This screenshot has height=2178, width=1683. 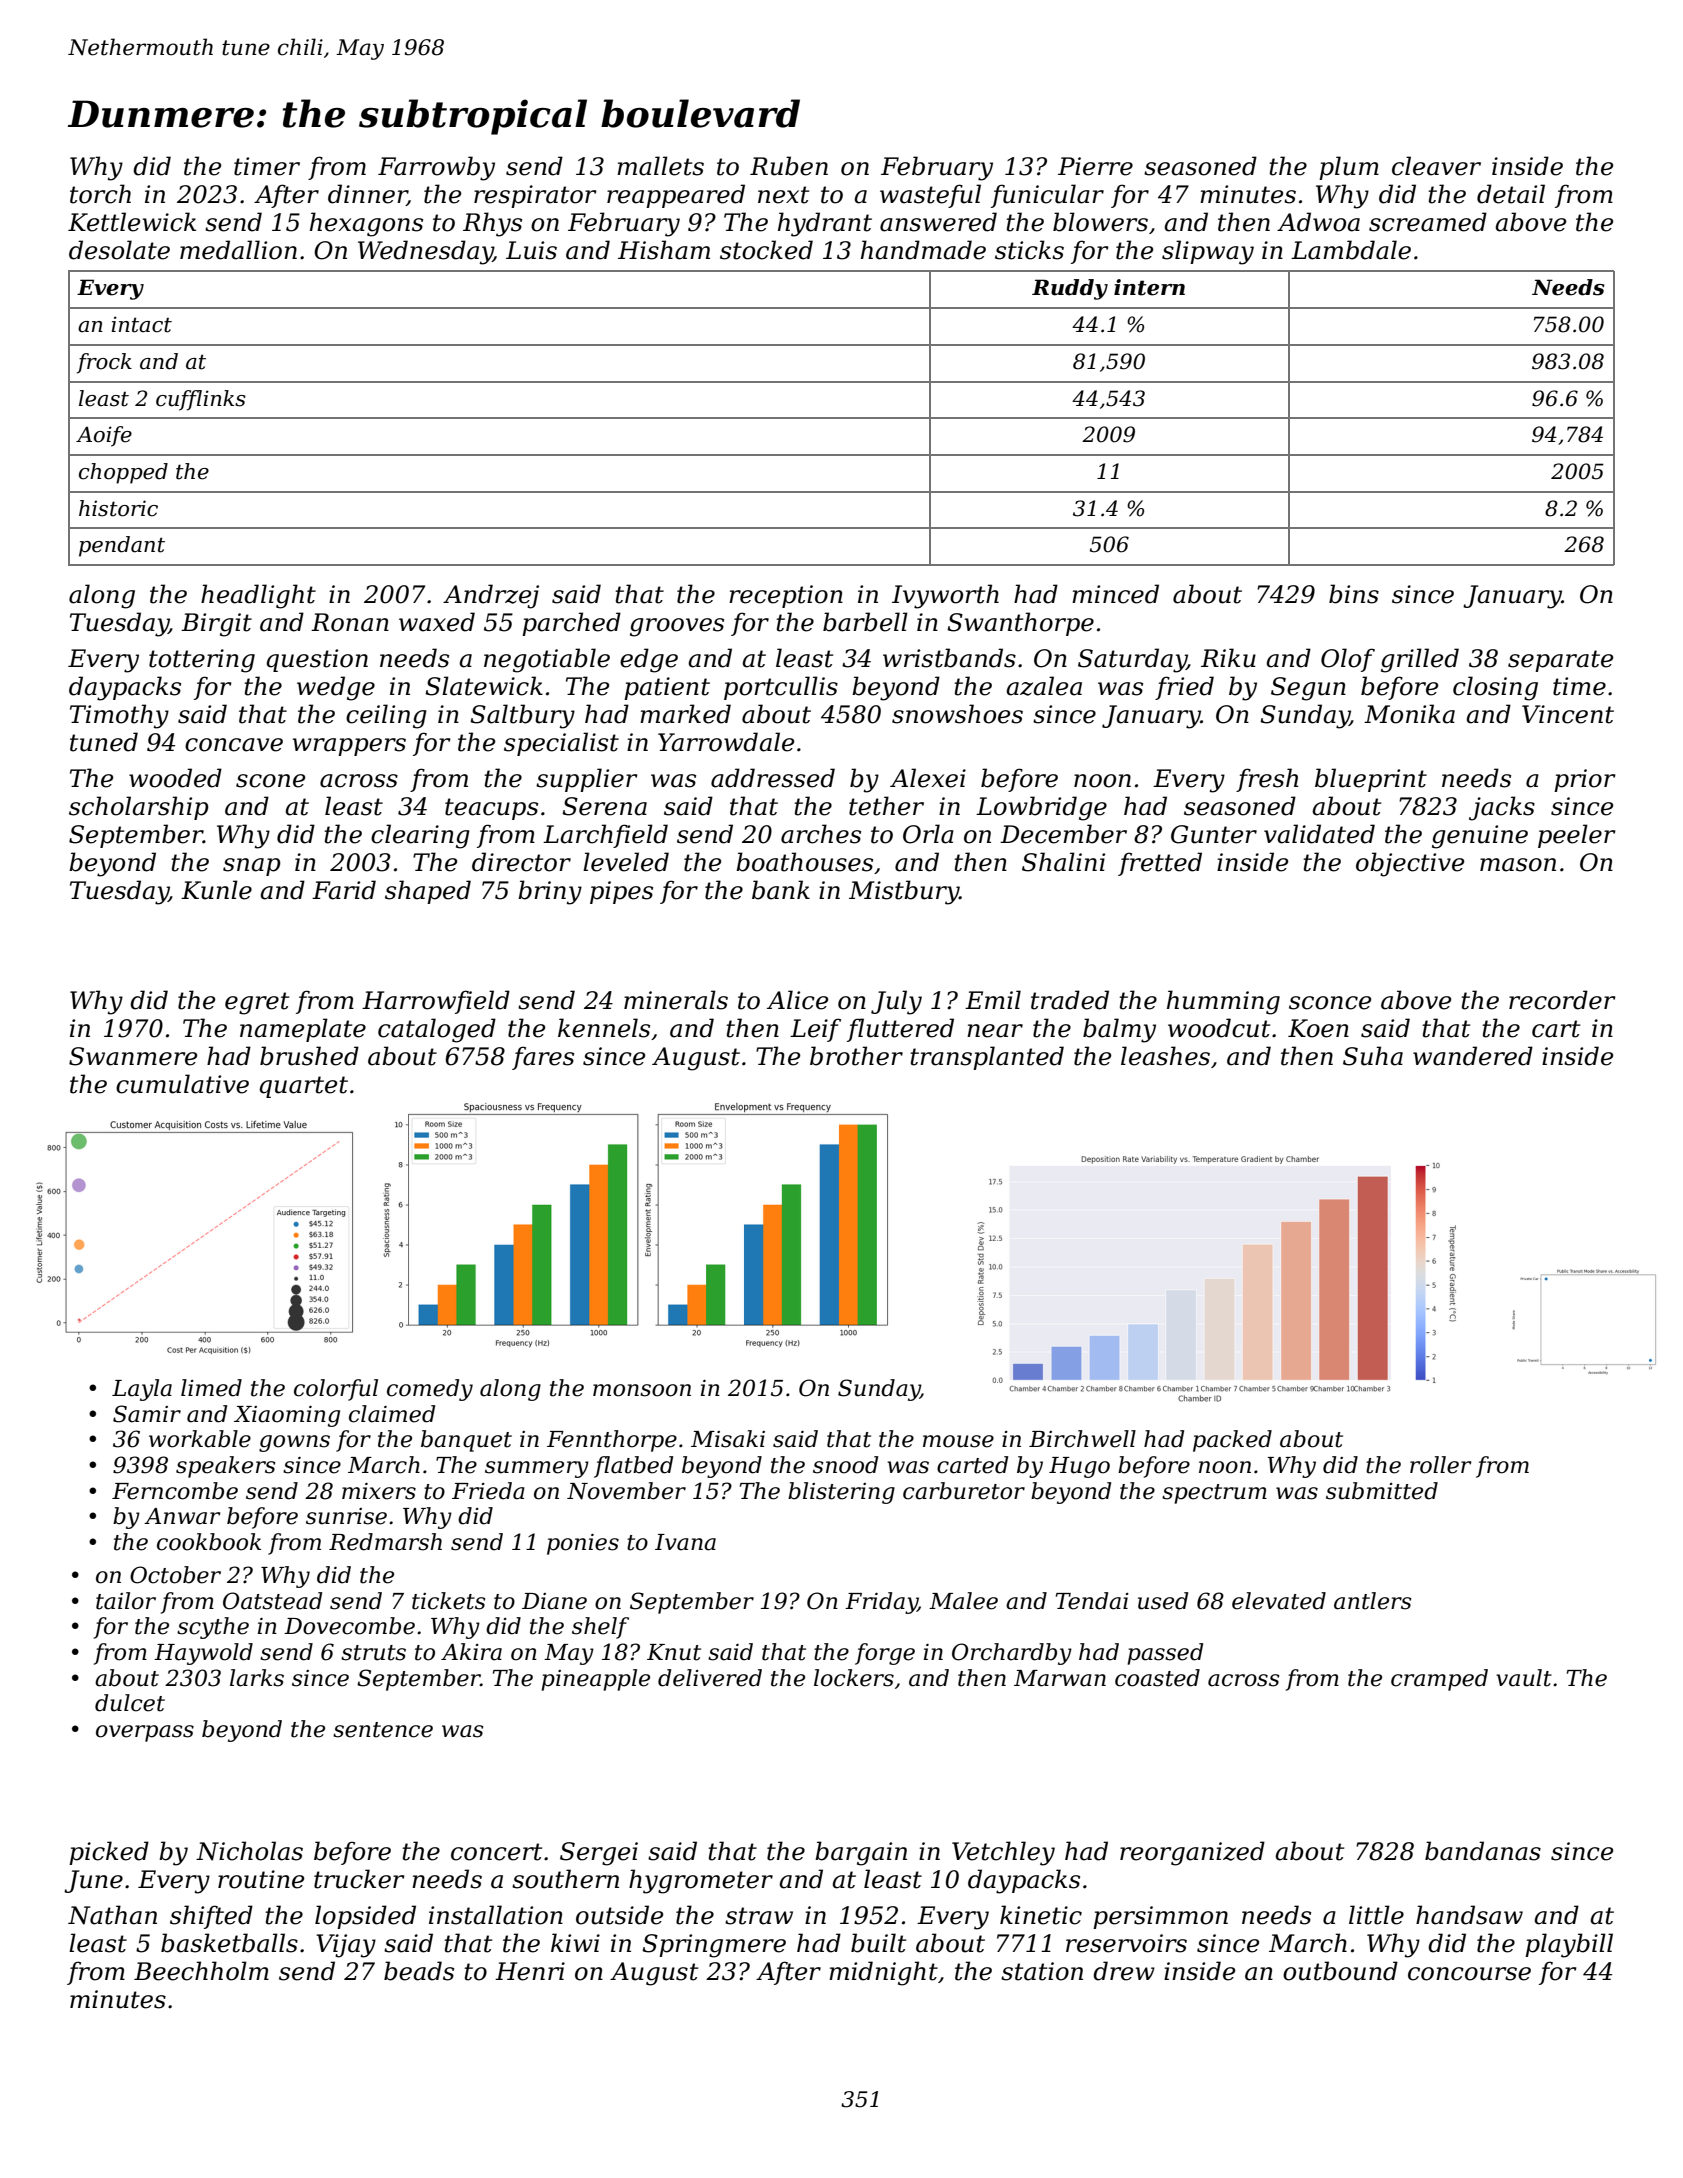 What do you see at coordinates (238, 250) in the screenshot?
I see `medallion` at bounding box center [238, 250].
